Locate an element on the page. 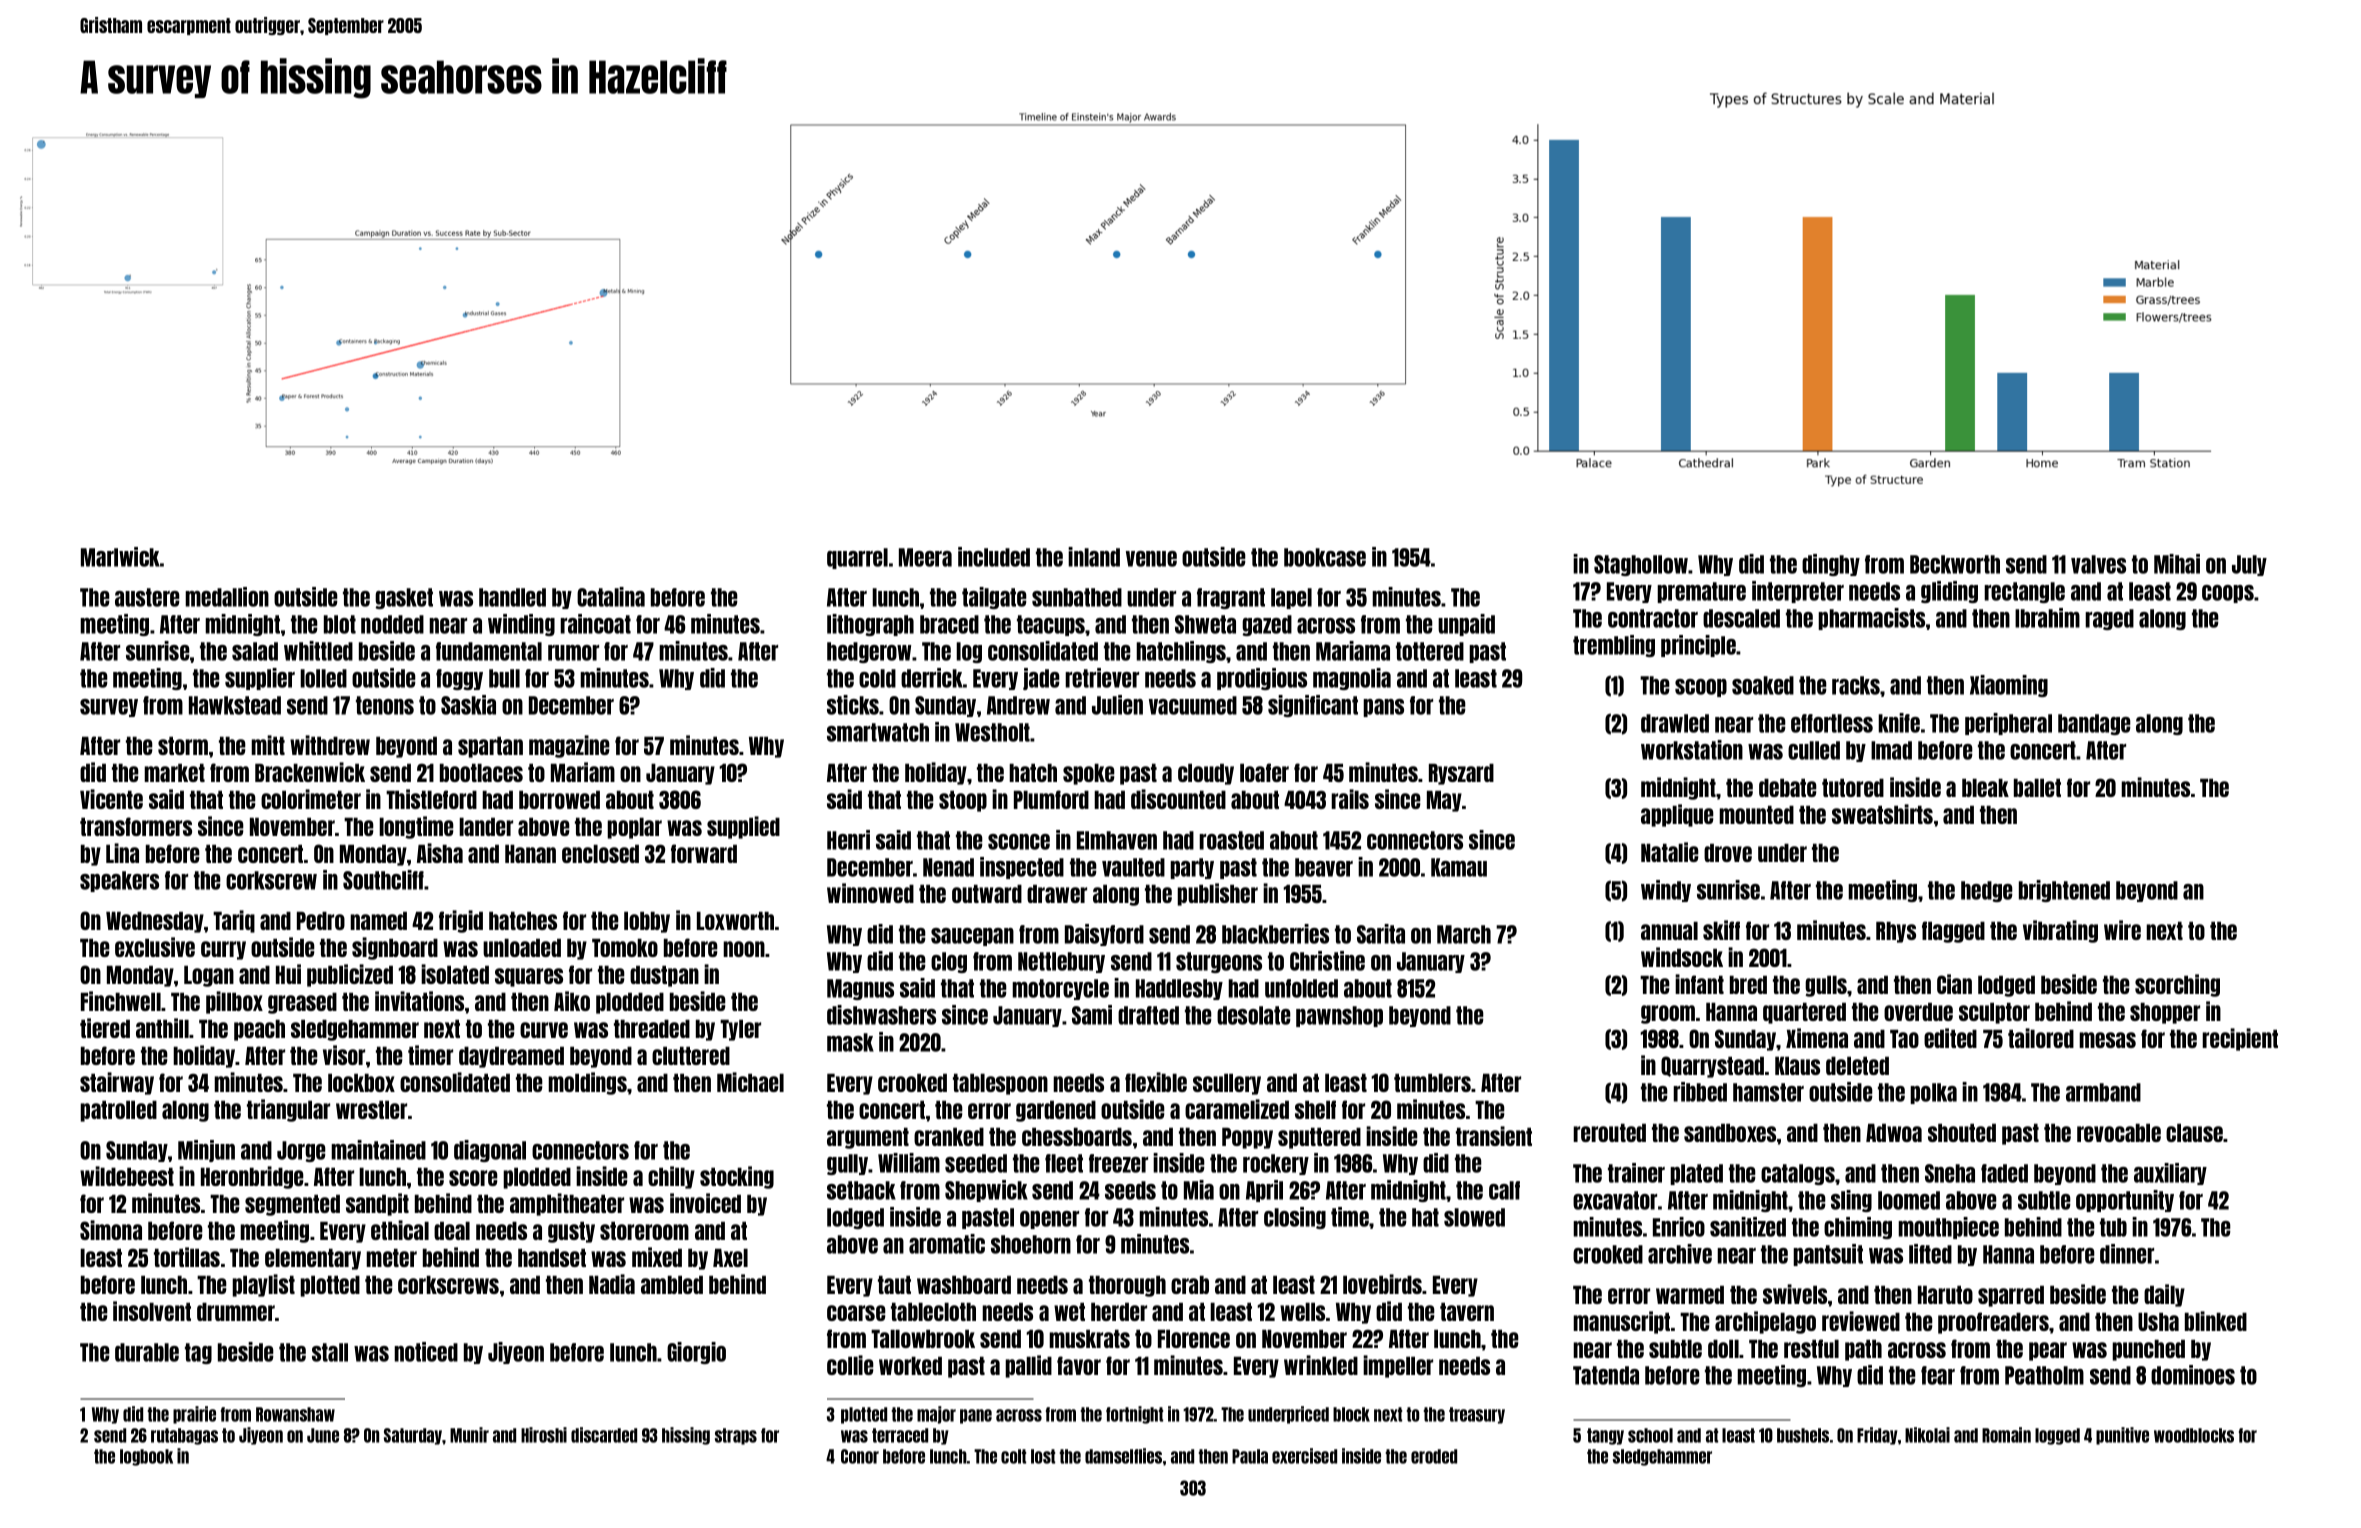  wrinkled is located at coordinates (1321, 1365).
